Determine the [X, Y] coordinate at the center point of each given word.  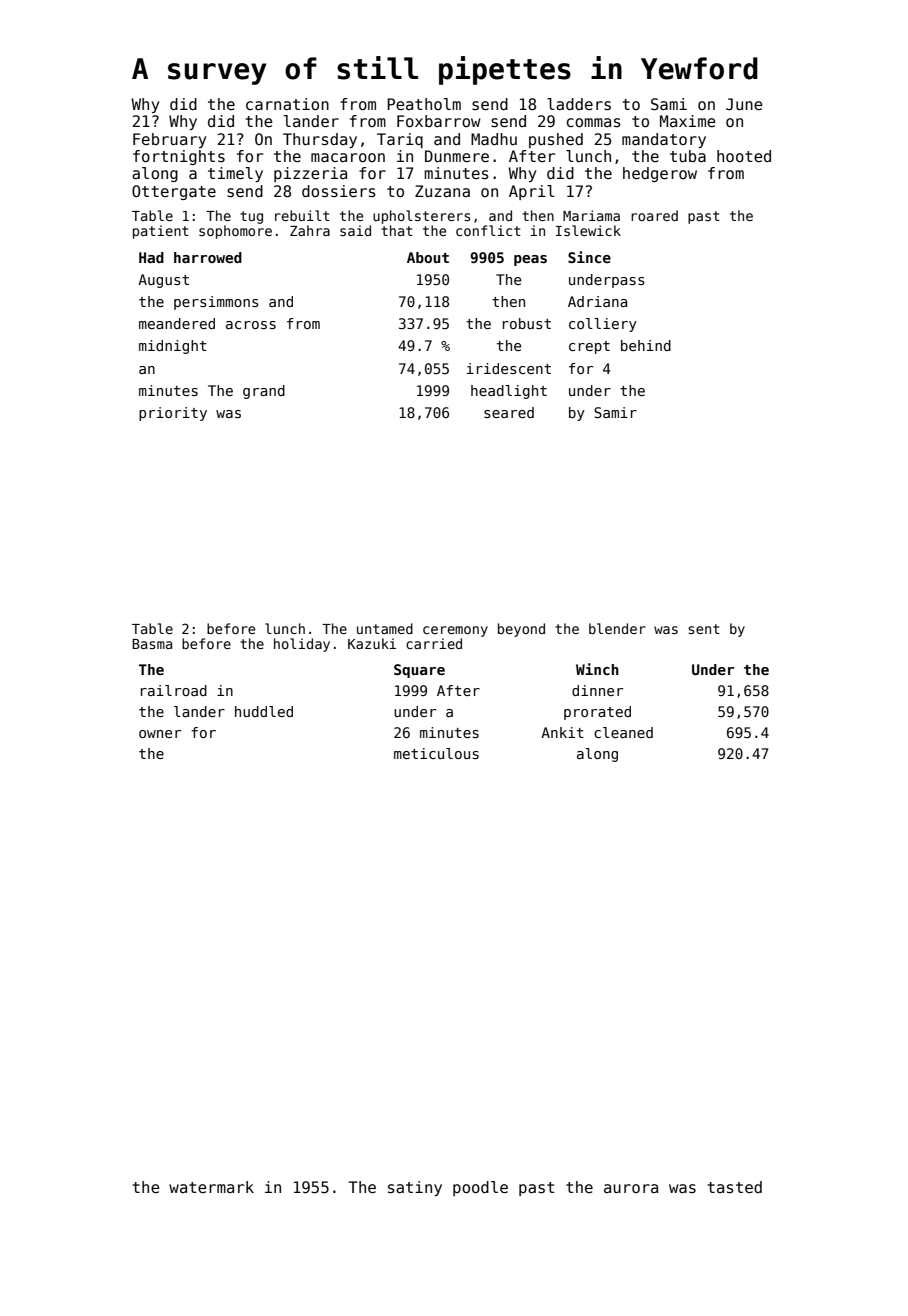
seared [509, 412]
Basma [152, 644]
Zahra [310, 230]
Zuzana [442, 191]
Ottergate [174, 192]
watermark [211, 1187]
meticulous [436, 753]
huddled [264, 711]
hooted [744, 156]
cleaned [623, 732]
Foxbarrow [439, 121]
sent [704, 629]
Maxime [688, 121]
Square [419, 671]
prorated [597, 713]
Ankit [562, 732]
